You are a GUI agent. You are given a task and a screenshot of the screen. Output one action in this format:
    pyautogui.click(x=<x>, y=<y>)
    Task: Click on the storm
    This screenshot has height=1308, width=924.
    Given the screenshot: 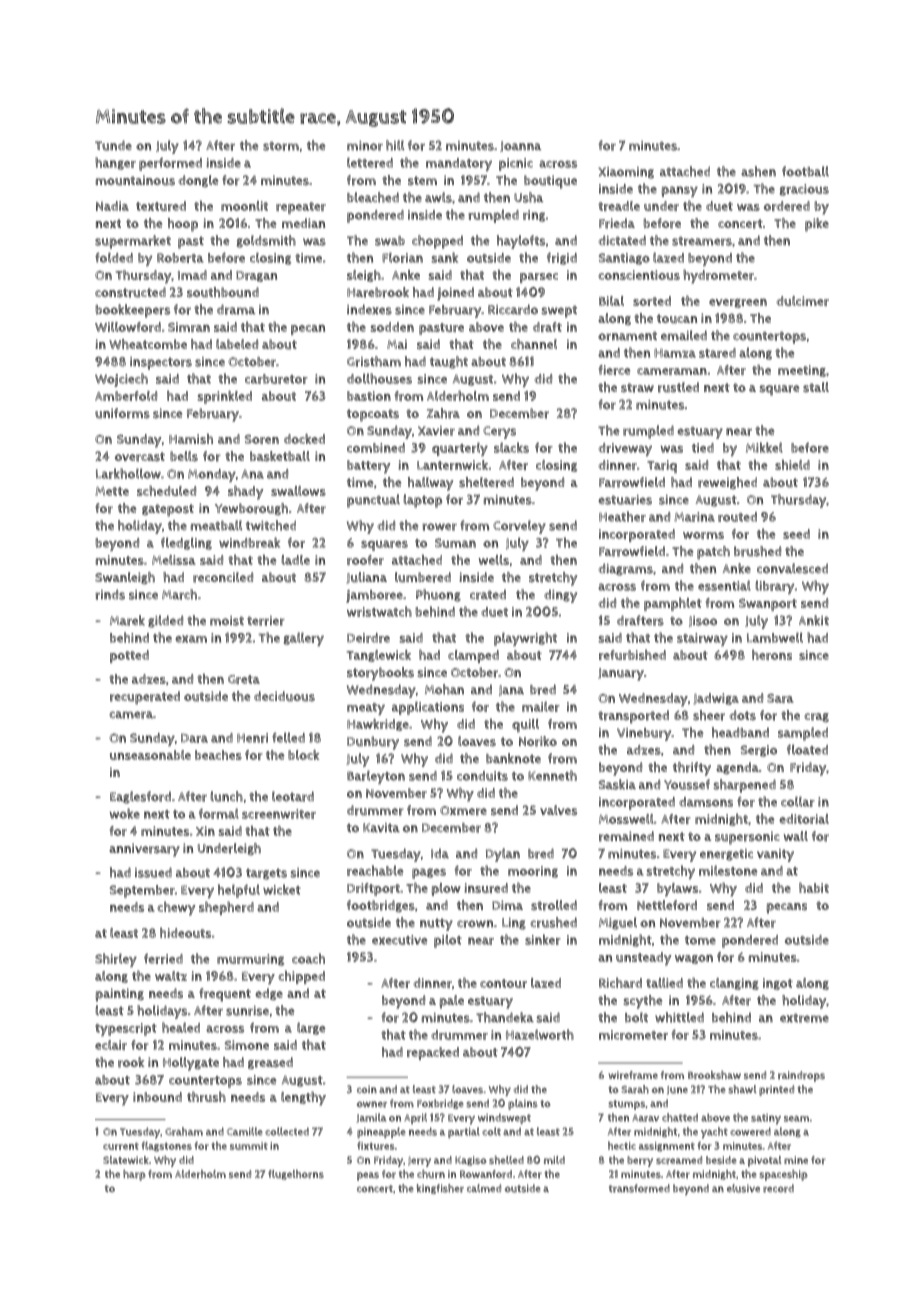 What is the action you would take?
    pyautogui.click(x=281, y=146)
